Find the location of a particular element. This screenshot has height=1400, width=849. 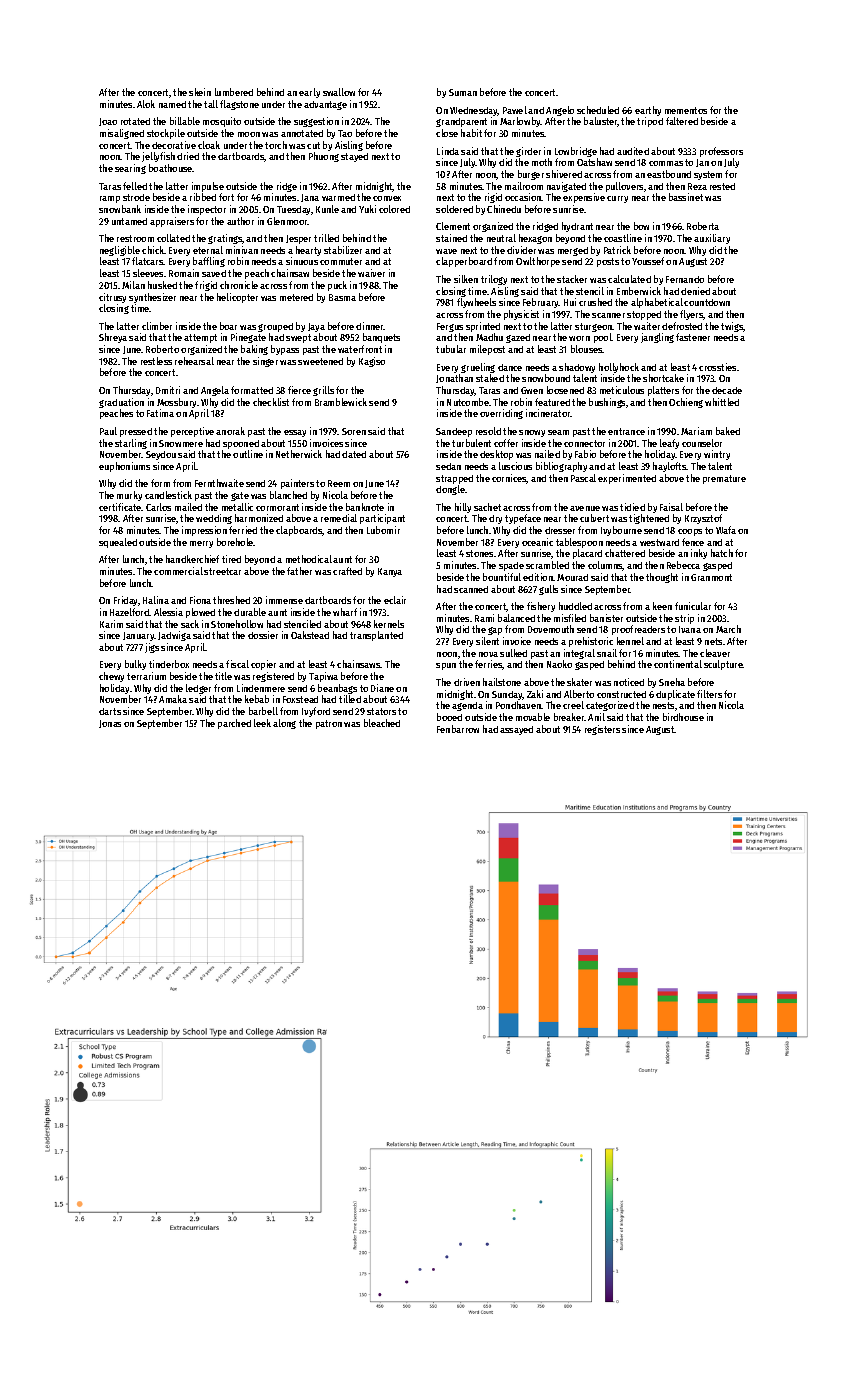

cut is located at coordinates (313, 145).
